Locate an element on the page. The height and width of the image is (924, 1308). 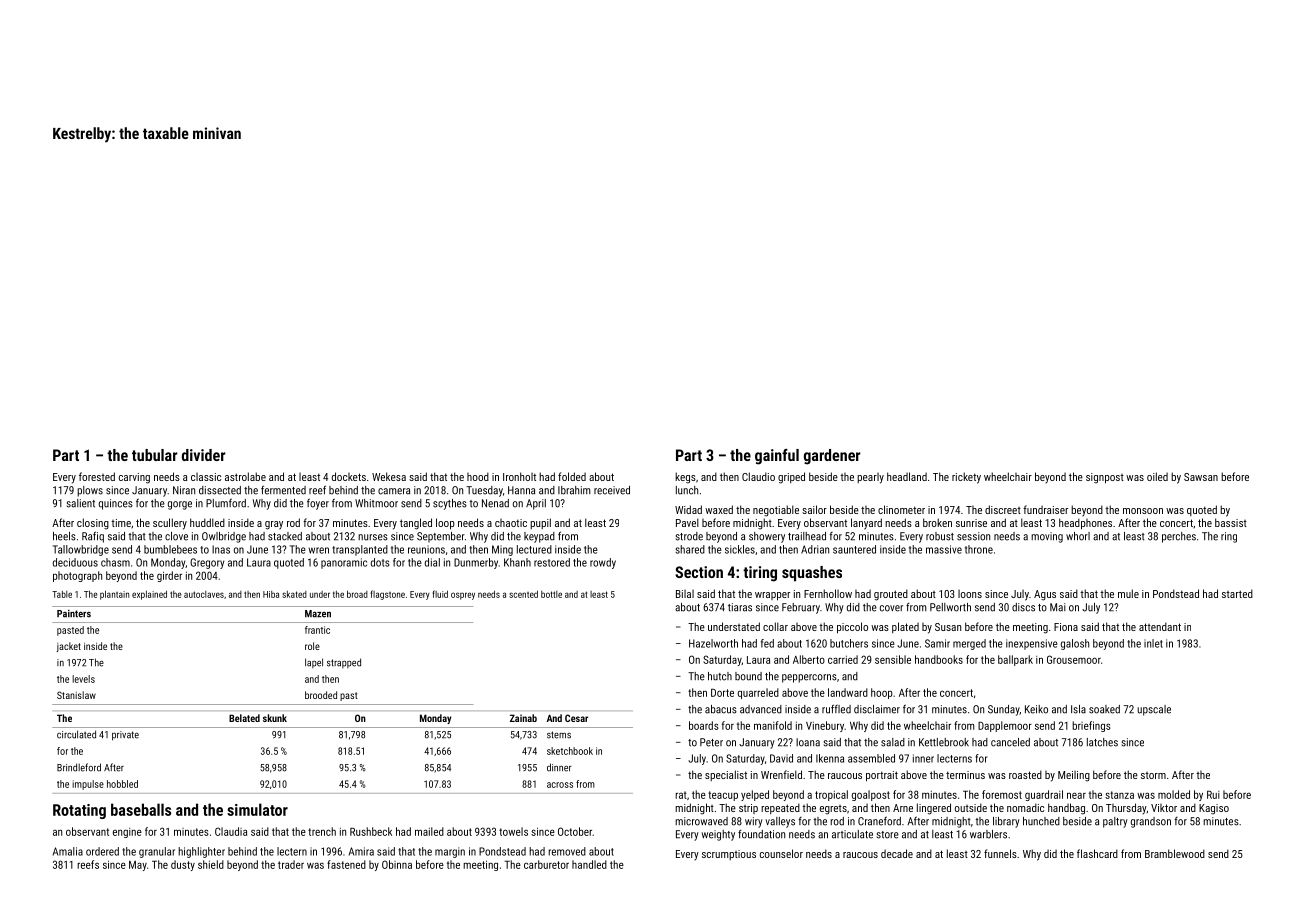
Kagiso is located at coordinates (1214, 809).
